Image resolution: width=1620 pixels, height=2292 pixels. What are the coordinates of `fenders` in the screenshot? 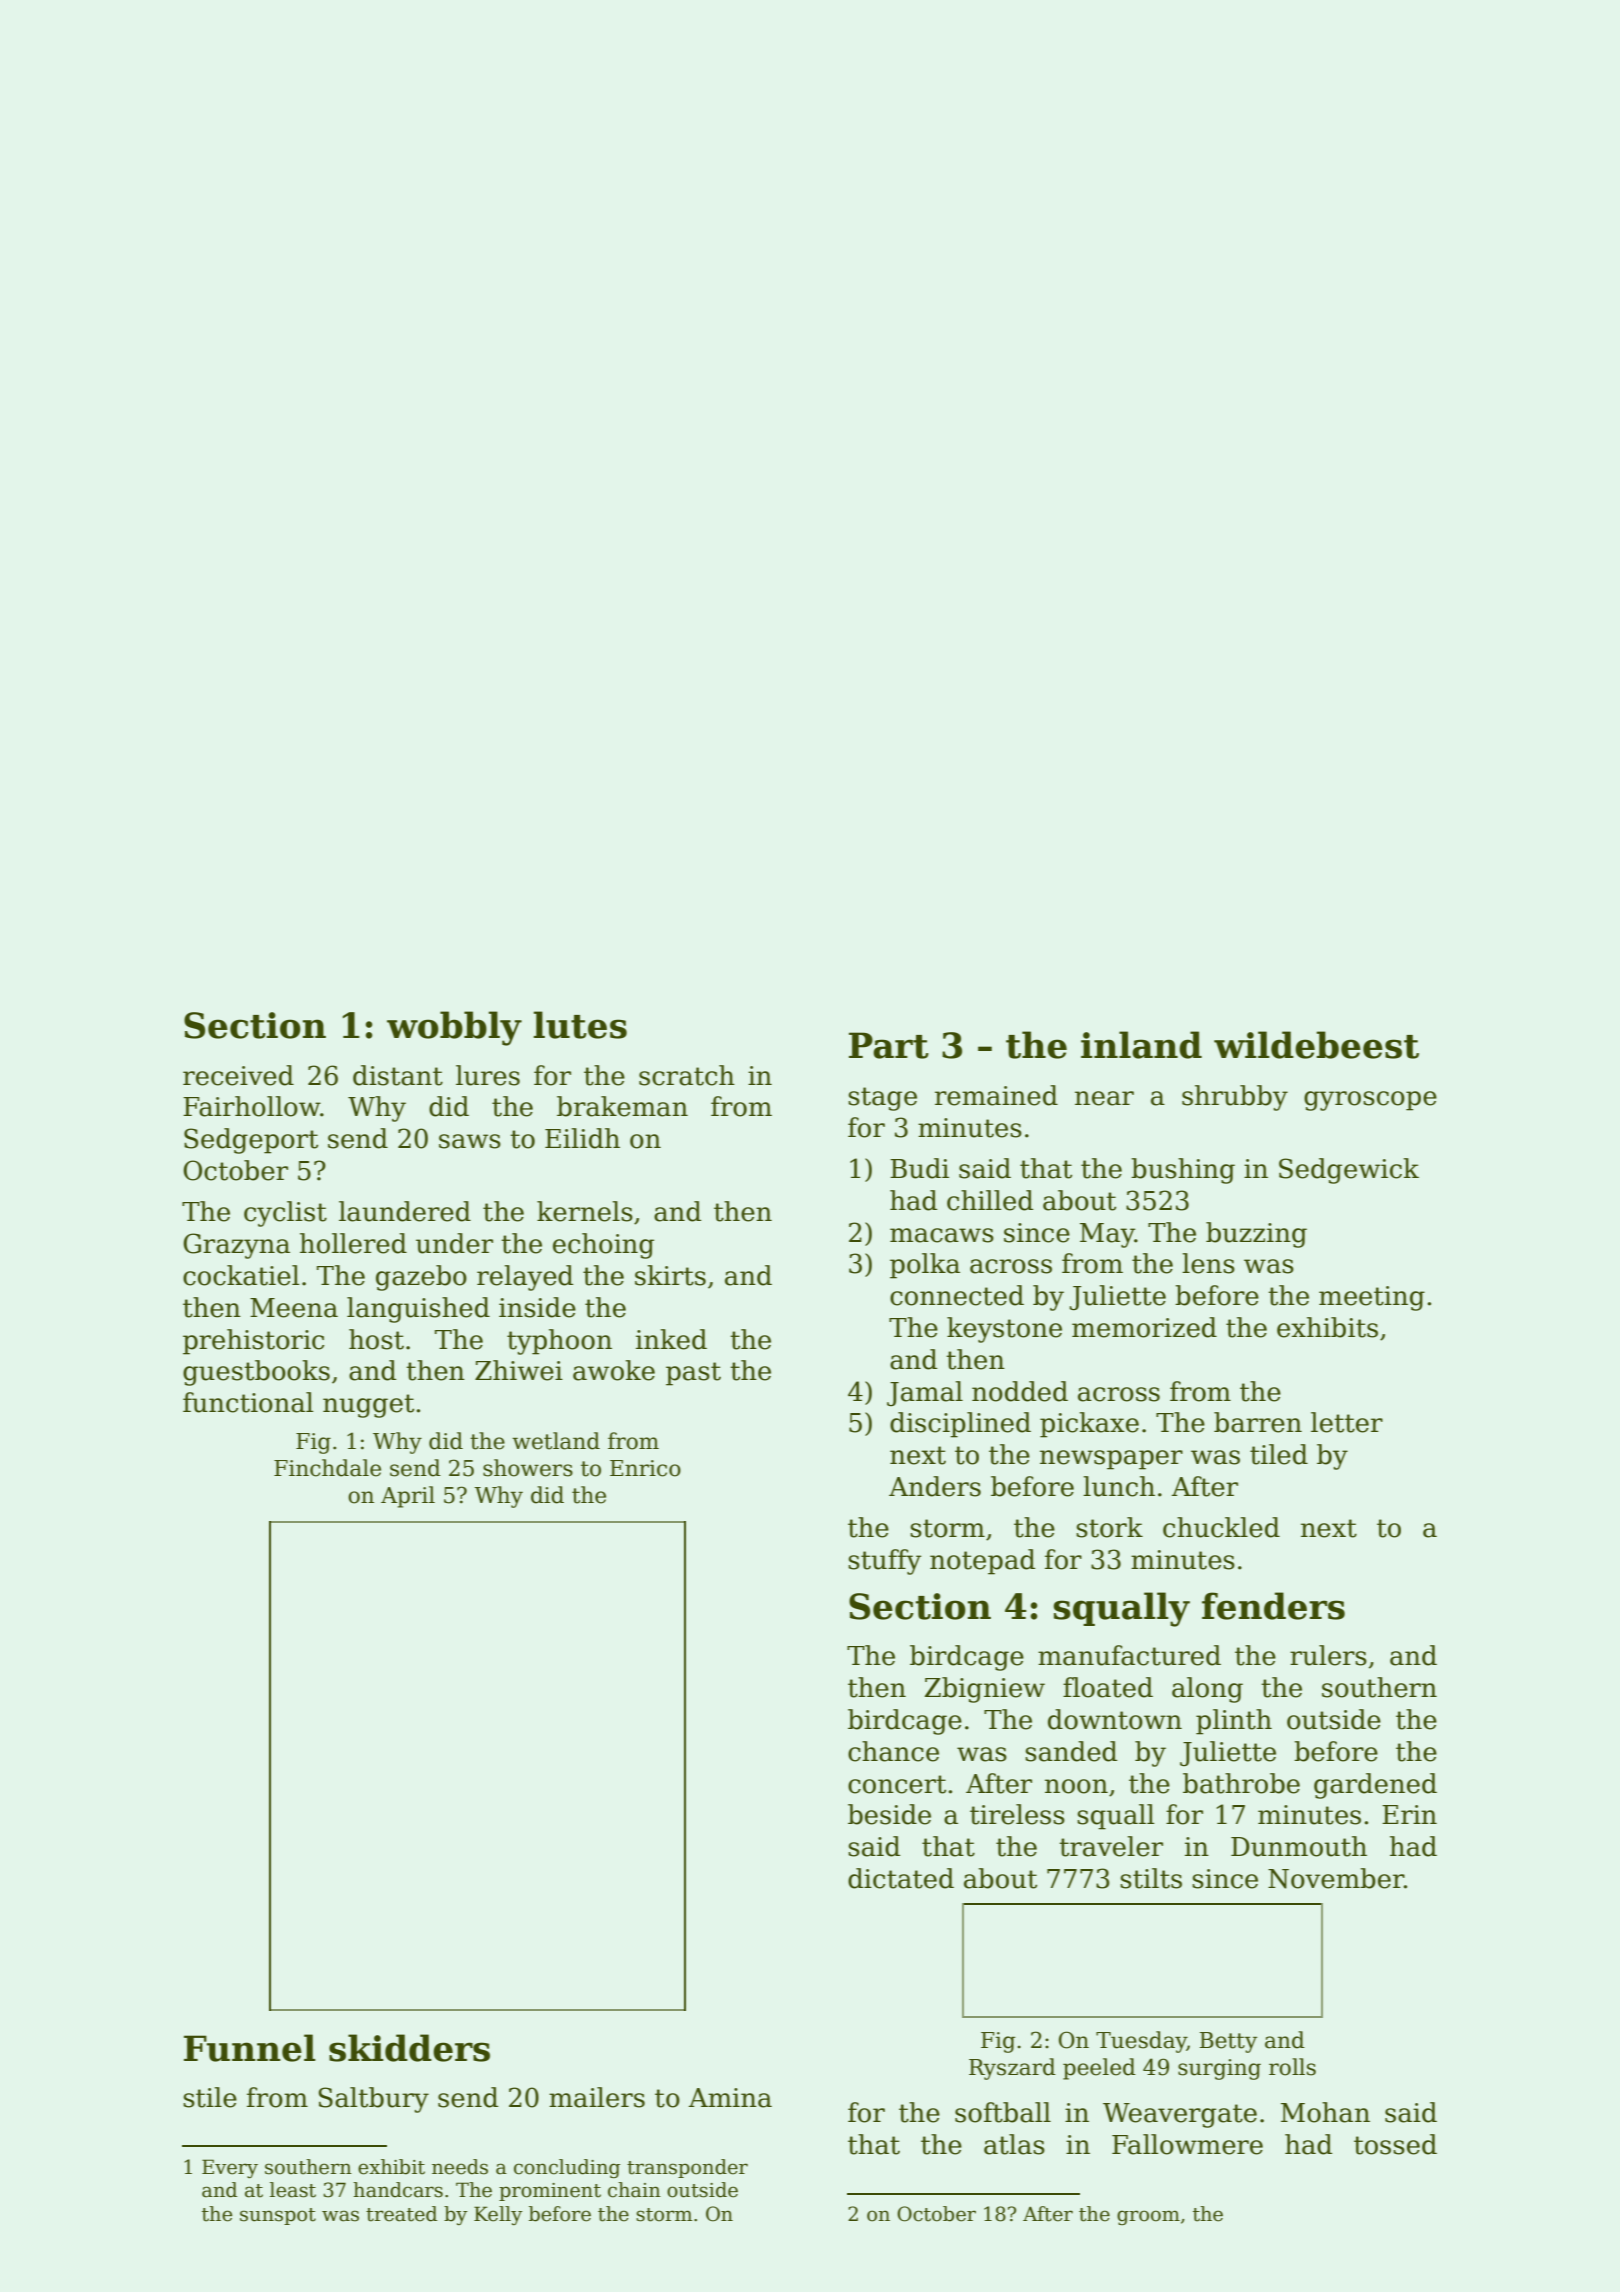 It's located at (1273, 1606).
